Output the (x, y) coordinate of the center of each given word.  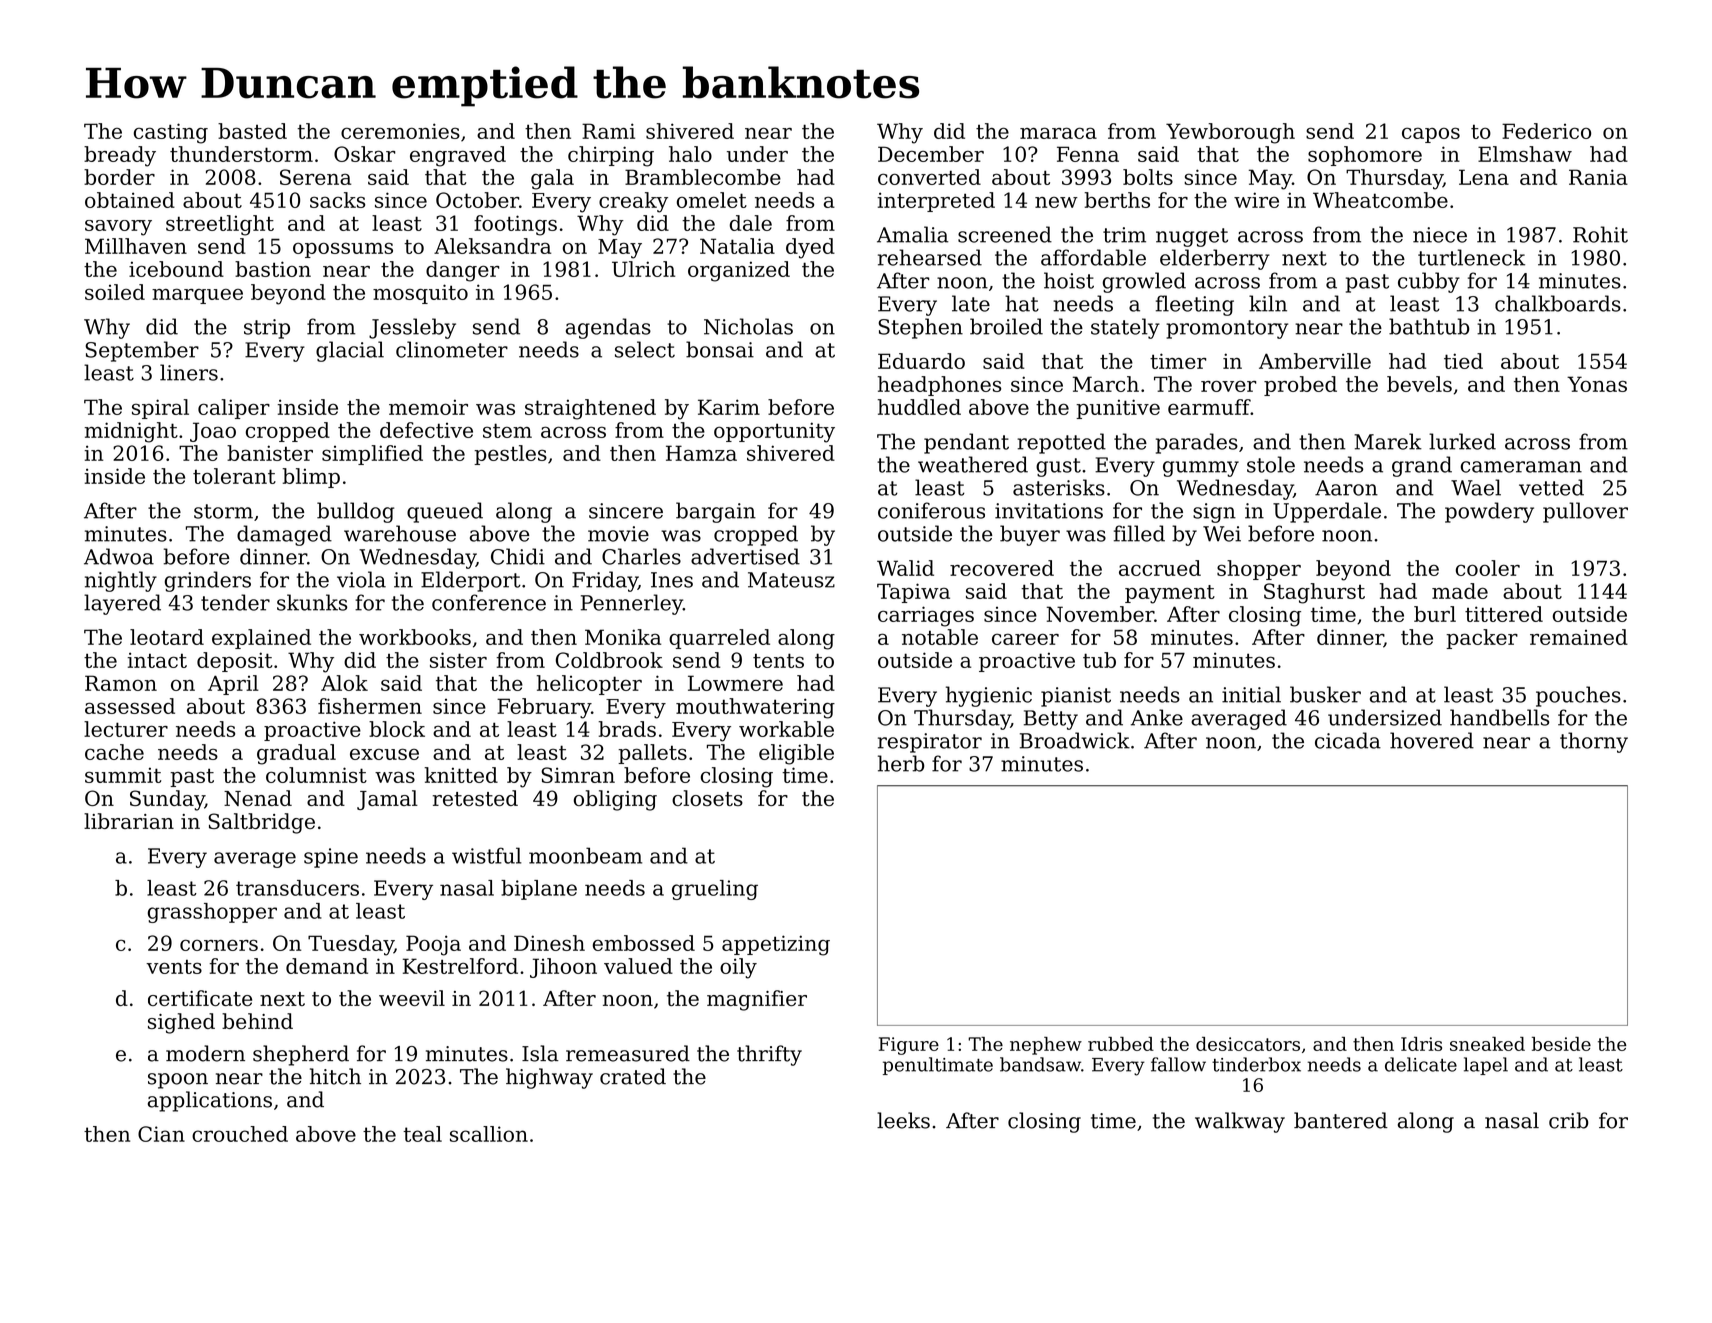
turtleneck (1471, 257)
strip (267, 329)
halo (690, 154)
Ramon (121, 683)
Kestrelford (460, 966)
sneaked (1487, 1044)
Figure (909, 1046)
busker (1325, 694)
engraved (458, 156)
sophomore (1365, 156)
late (971, 303)
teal (422, 1134)
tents (778, 660)
